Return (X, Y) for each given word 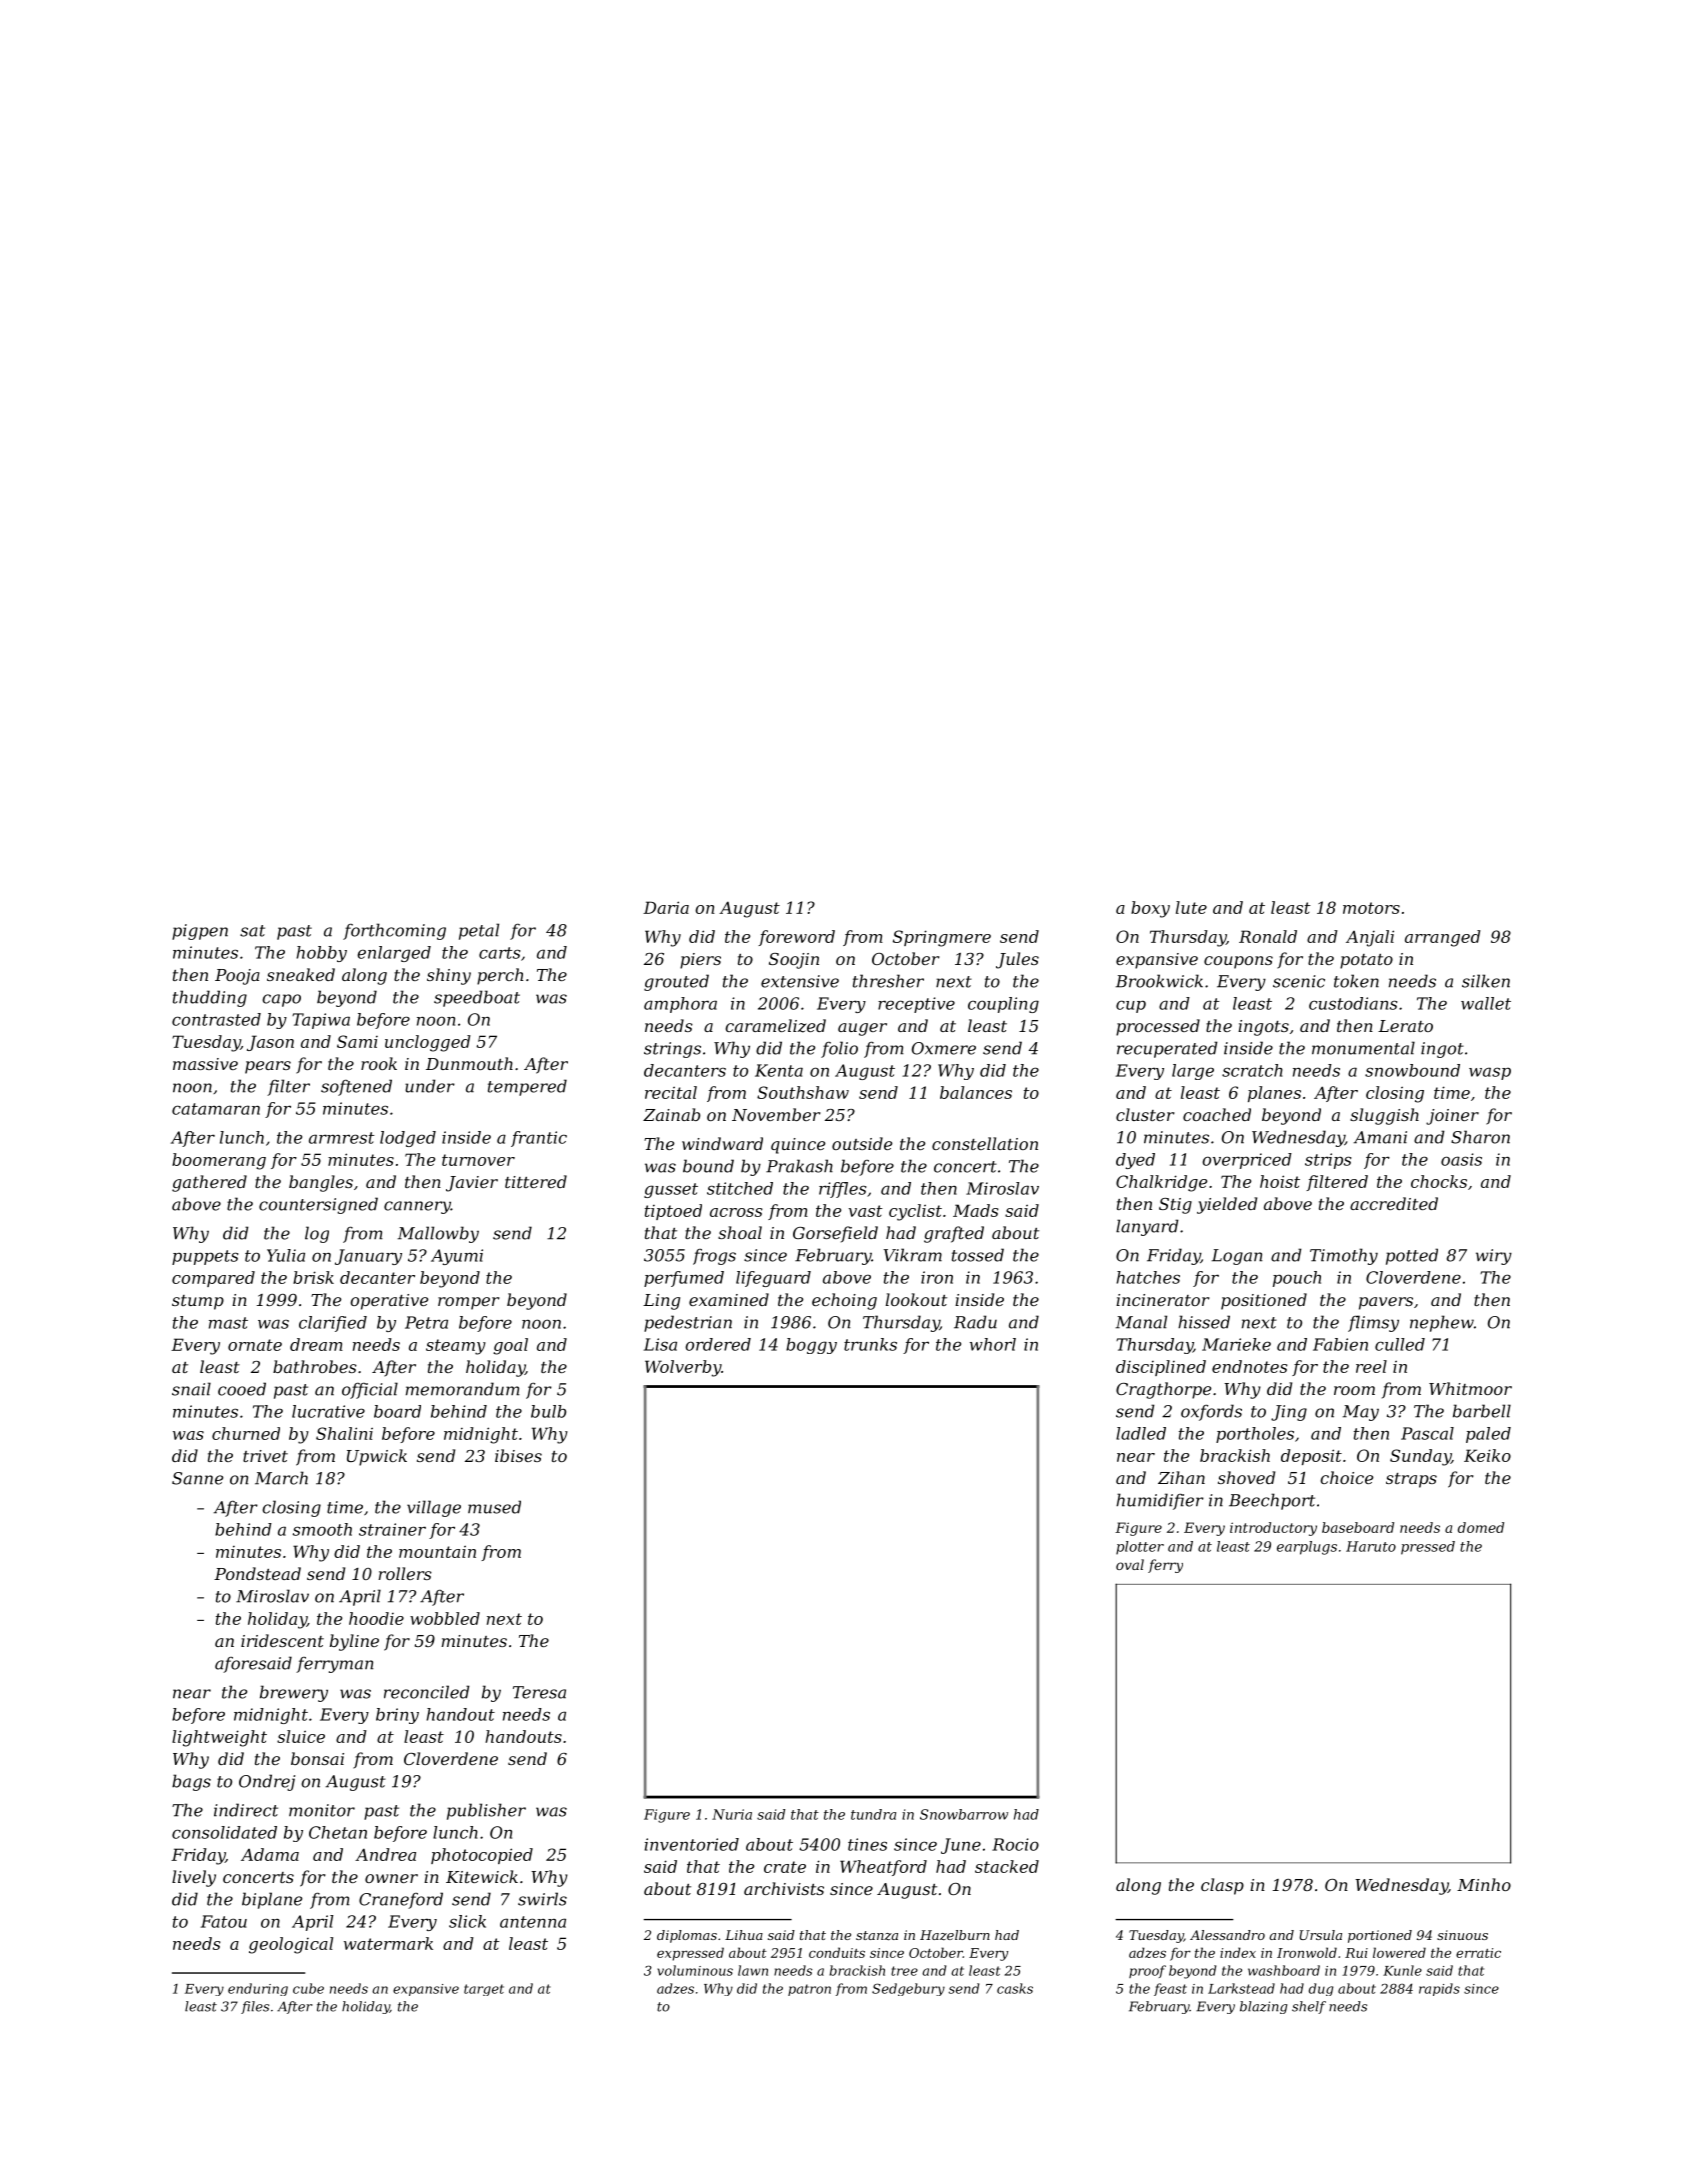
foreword (796, 938)
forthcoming (394, 931)
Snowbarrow (964, 1814)
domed (1481, 1527)
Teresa (539, 1692)
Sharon (1480, 1137)
